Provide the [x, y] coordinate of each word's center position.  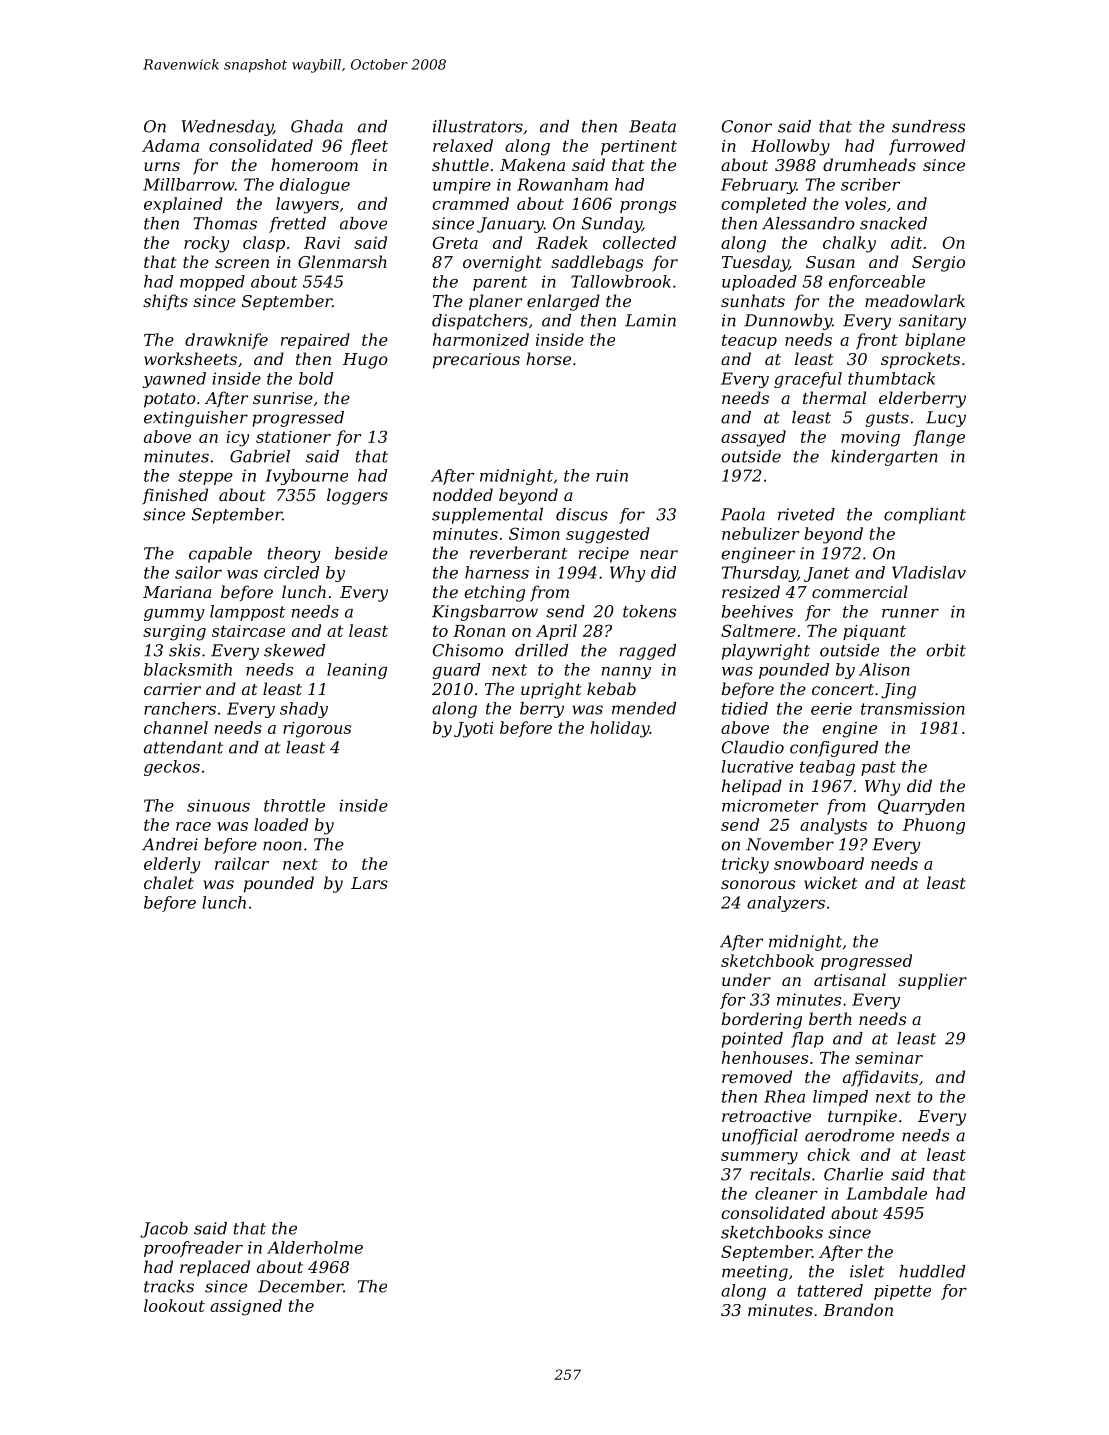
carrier [172, 689]
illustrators [478, 126]
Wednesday [227, 128]
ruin [612, 475]
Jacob [164, 1230]
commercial [860, 591]
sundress [928, 126]
